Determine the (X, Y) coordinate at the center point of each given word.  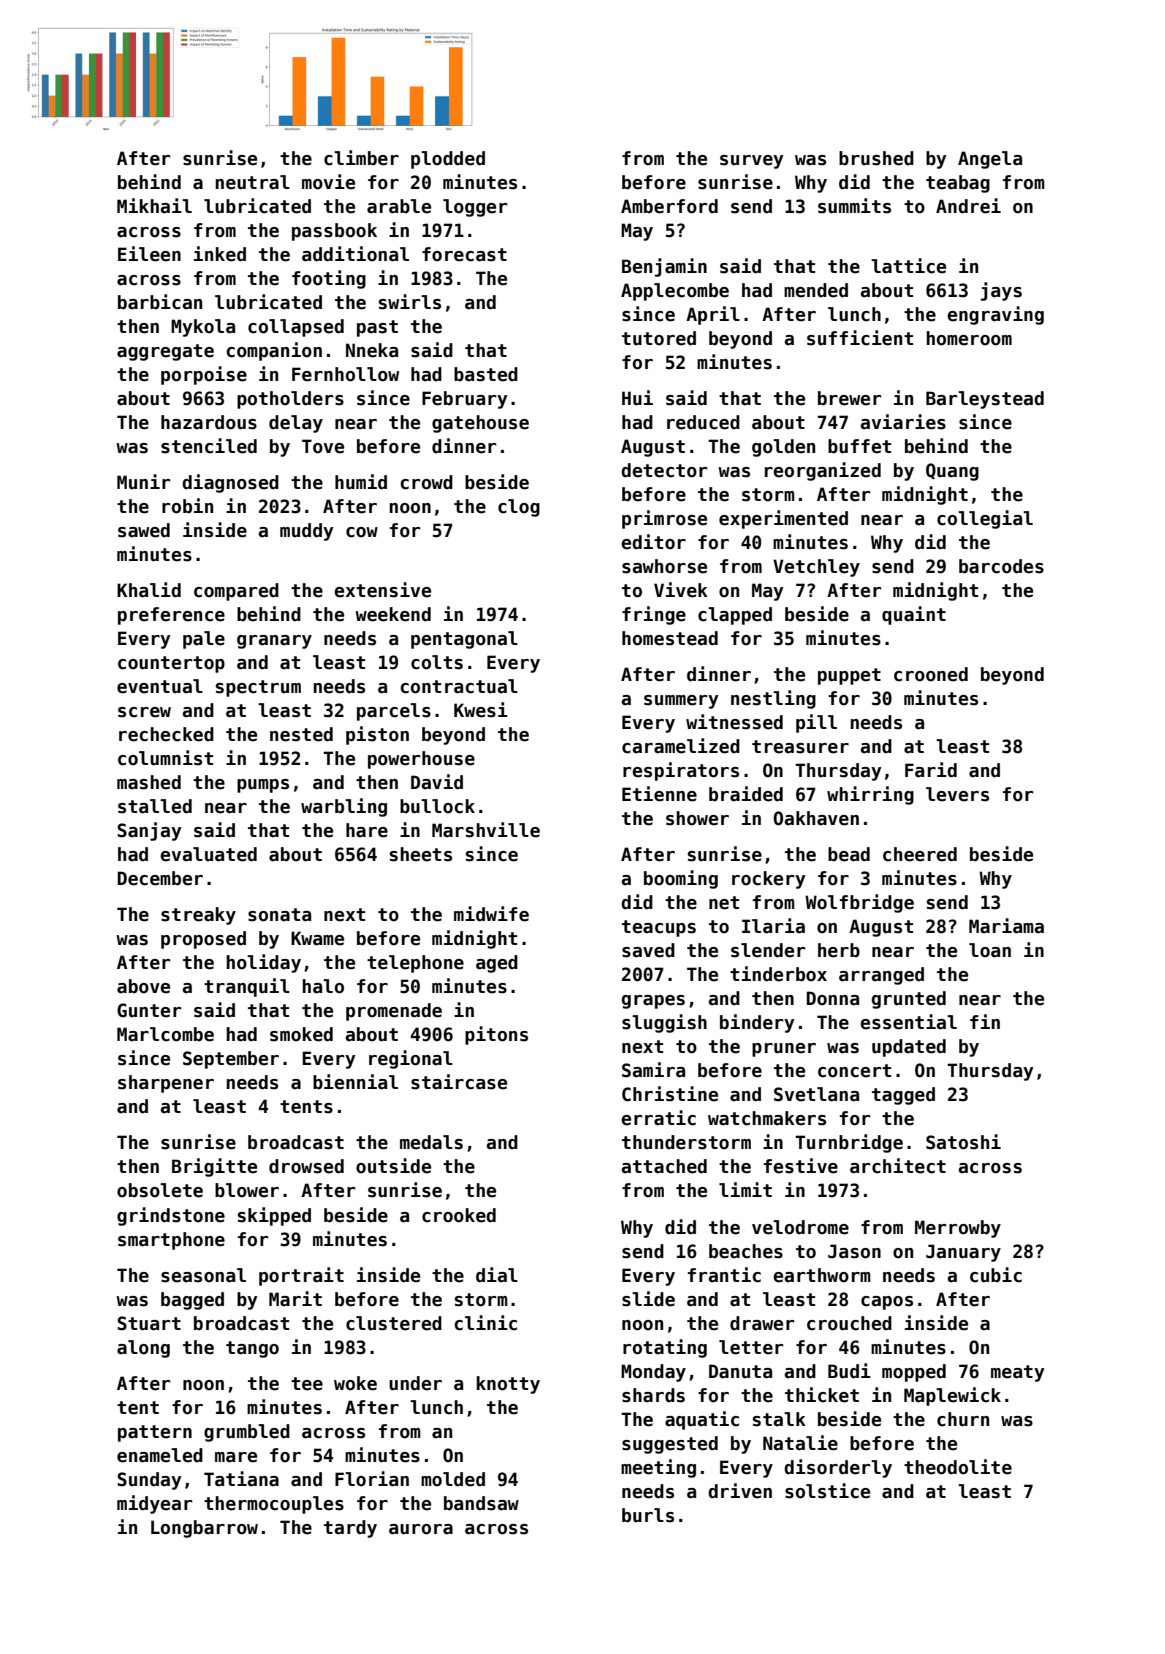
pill (816, 723)
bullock (437, 806)
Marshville (486, 830)
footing (329, 279)
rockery (768, 880)
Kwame (317, 938)
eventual (160, 686)
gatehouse (480, 424)
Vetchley (816, 568)
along (143, 1349)
